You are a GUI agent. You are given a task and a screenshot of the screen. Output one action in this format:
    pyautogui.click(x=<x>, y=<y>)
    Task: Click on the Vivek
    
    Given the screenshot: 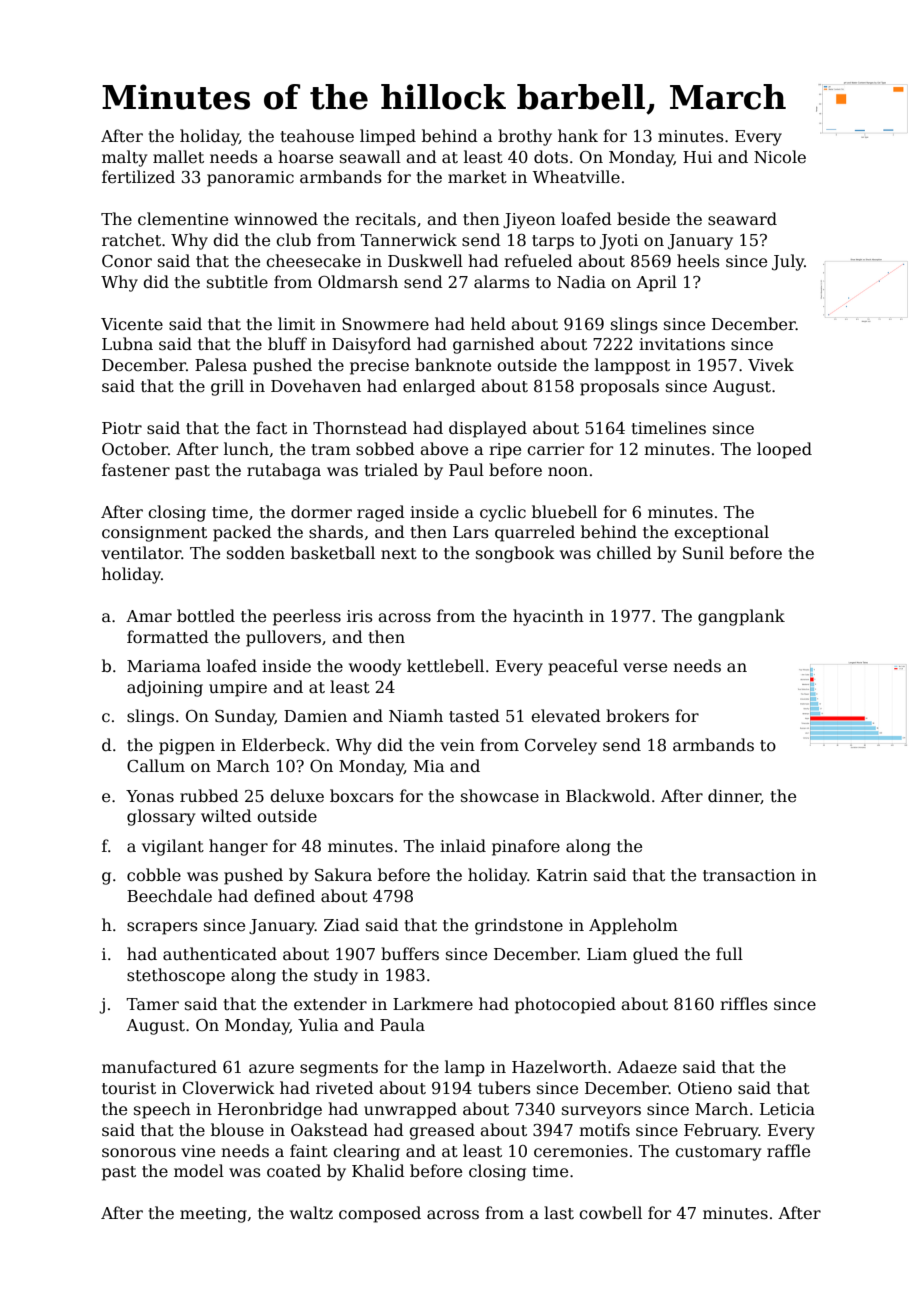 What is the action you would take?
    pyautogui.click(x=771, y=364)
